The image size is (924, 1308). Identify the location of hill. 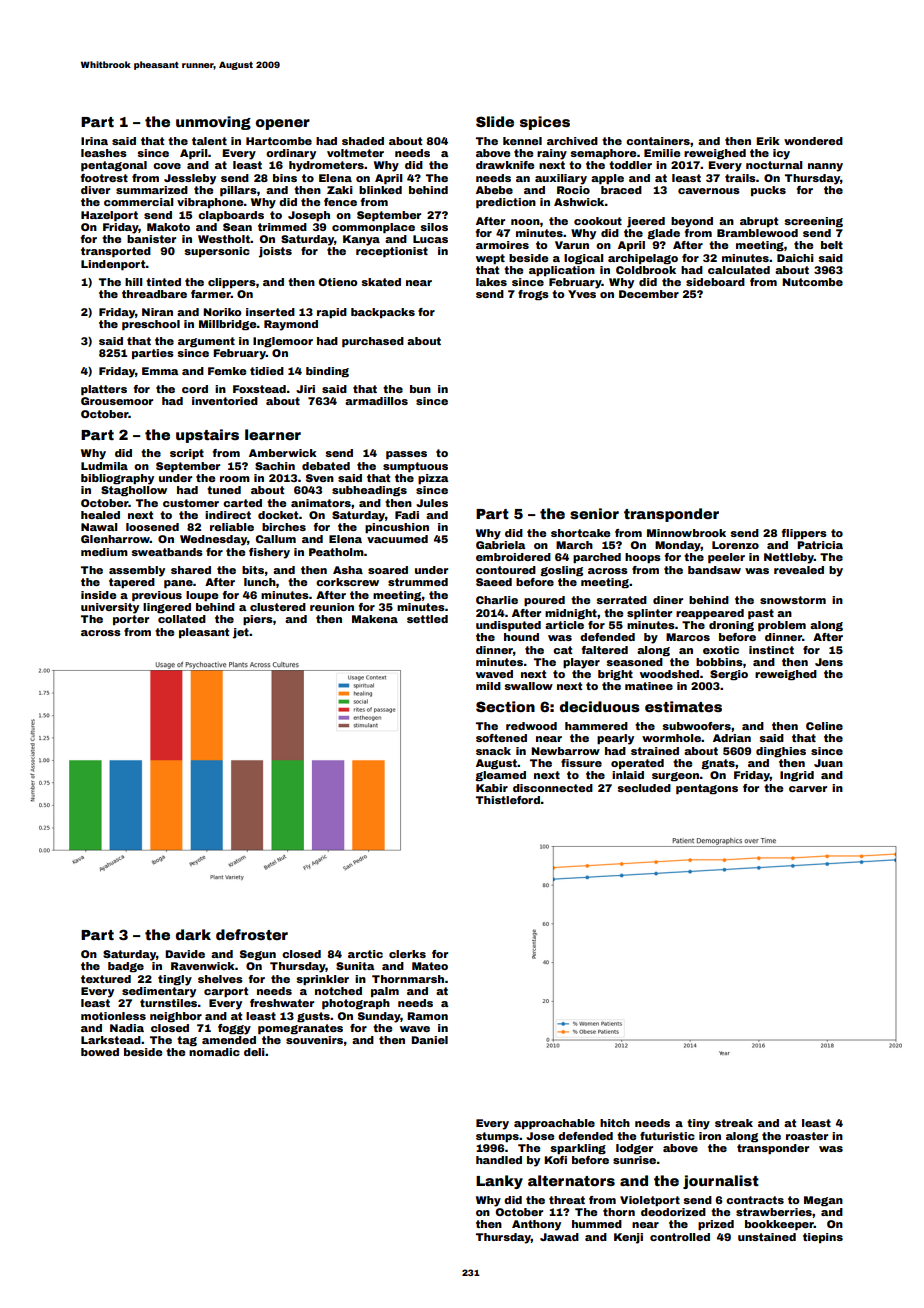
(134, 282).
